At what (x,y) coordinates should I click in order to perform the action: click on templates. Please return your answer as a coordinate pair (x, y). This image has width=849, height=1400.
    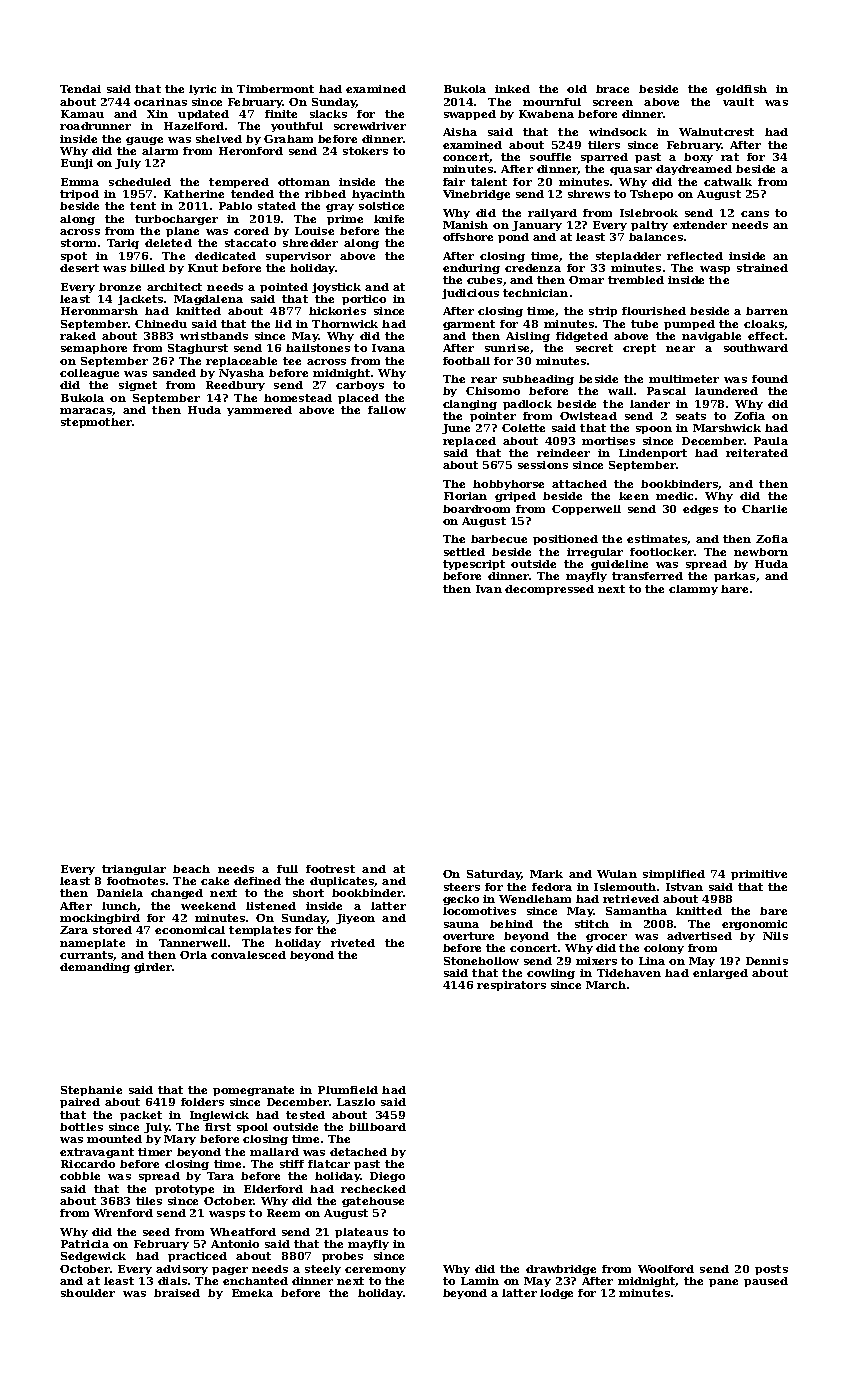
    Looking at the image, I should click on (260, 931).
